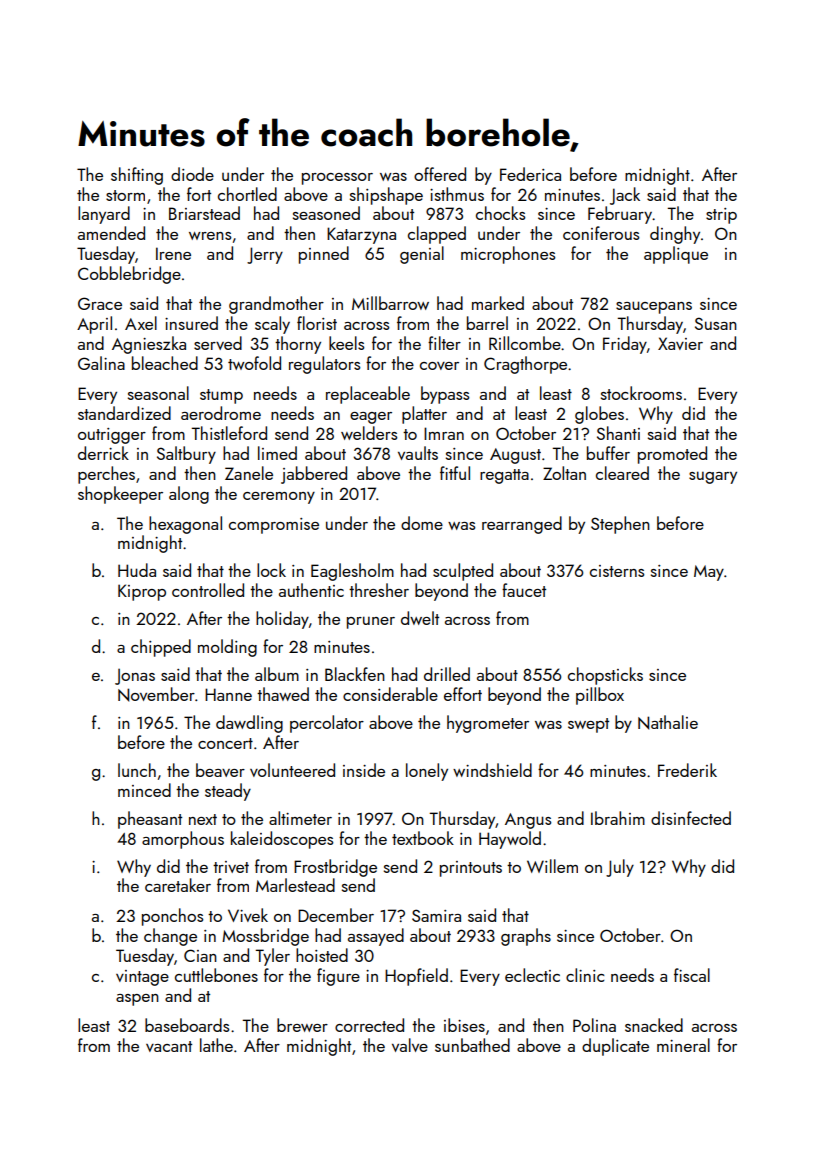 Image resolution: width=815 pixels, height=1157 pixels. What do you see at coordinates (625, 345) in the page?
I see `Friday` at bounding box center [625, 345].
